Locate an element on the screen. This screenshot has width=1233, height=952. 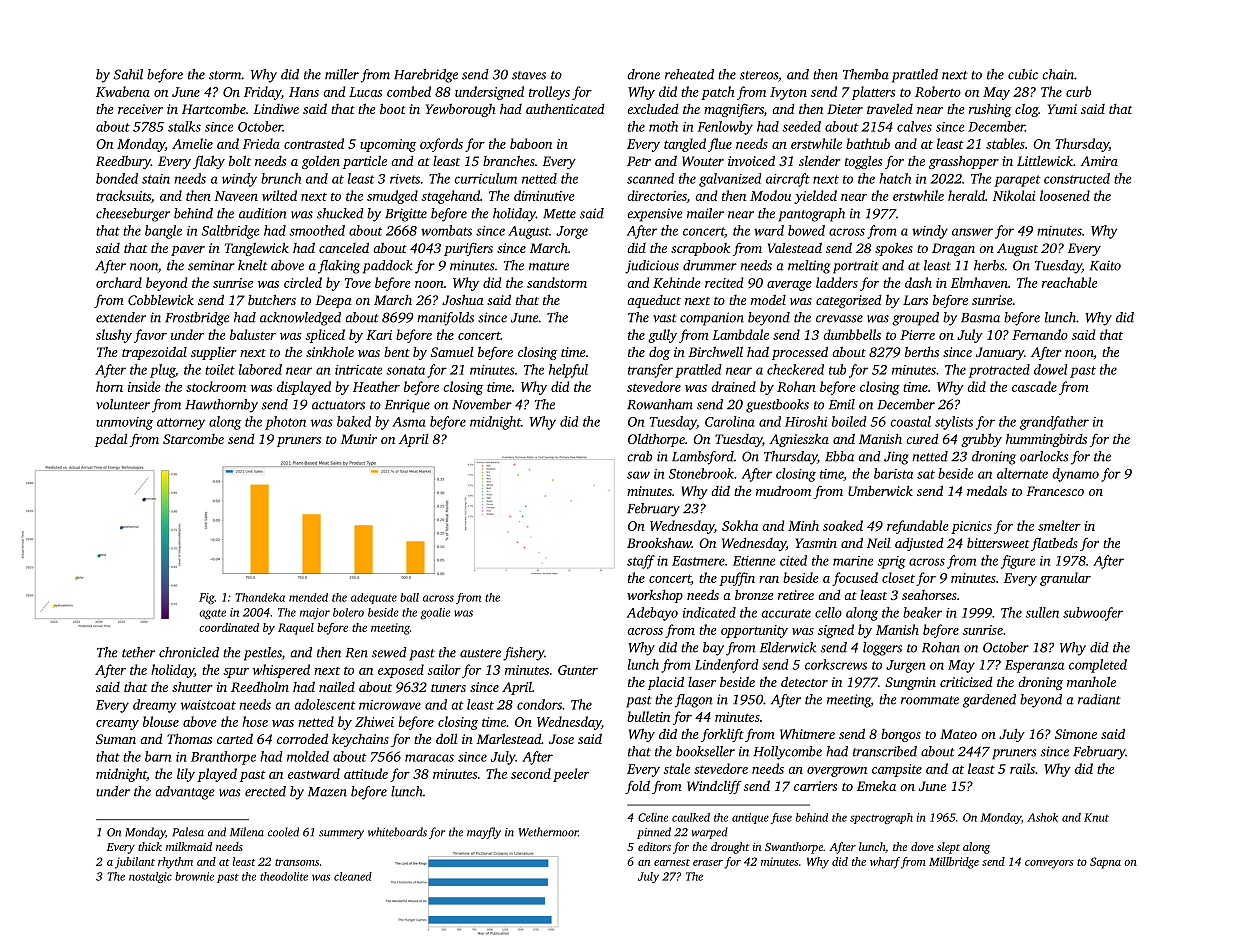
conveyors is located at coordinates (1049, 864).
